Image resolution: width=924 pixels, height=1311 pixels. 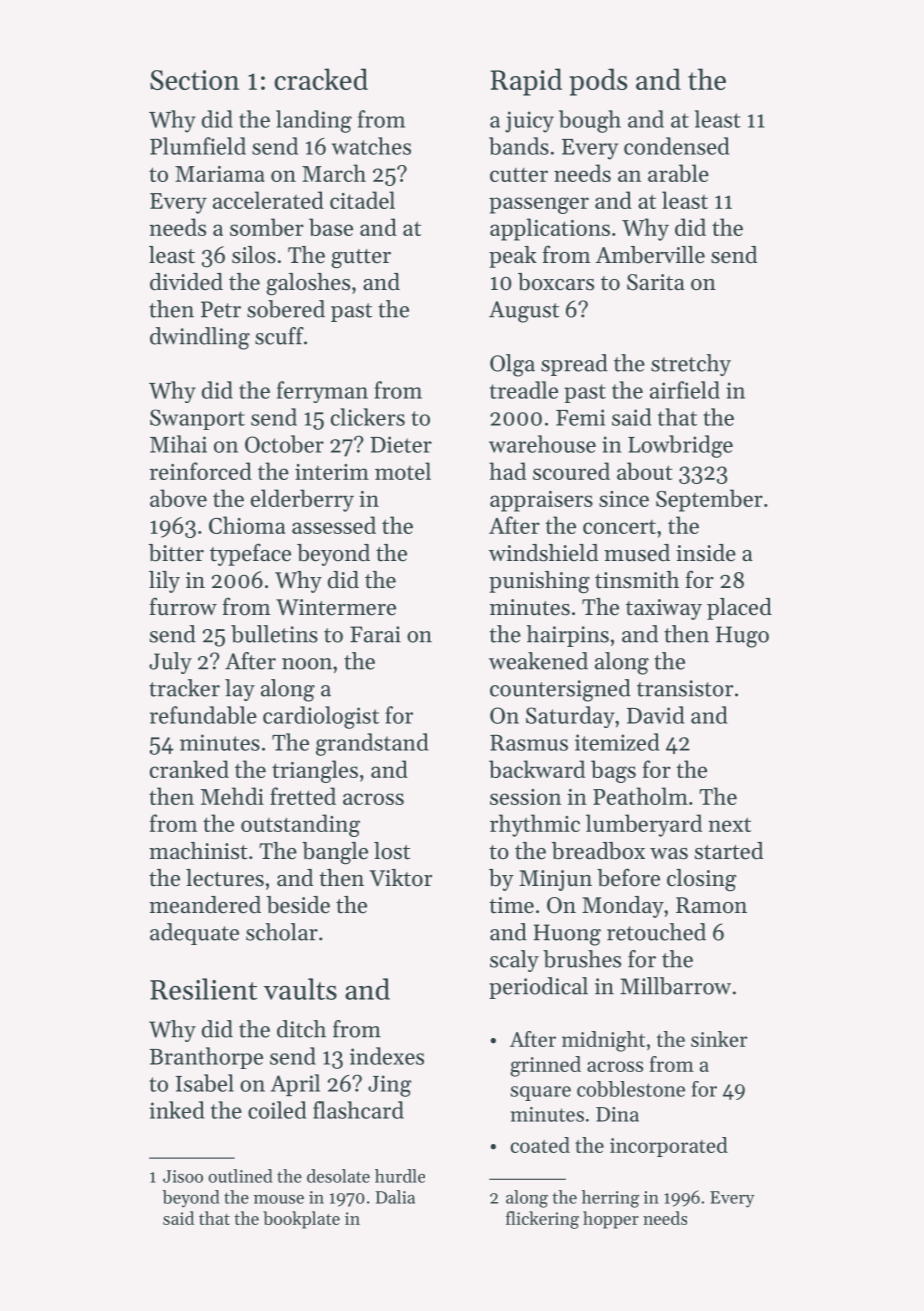 I want to click on September, so click(x=709, y=500).
